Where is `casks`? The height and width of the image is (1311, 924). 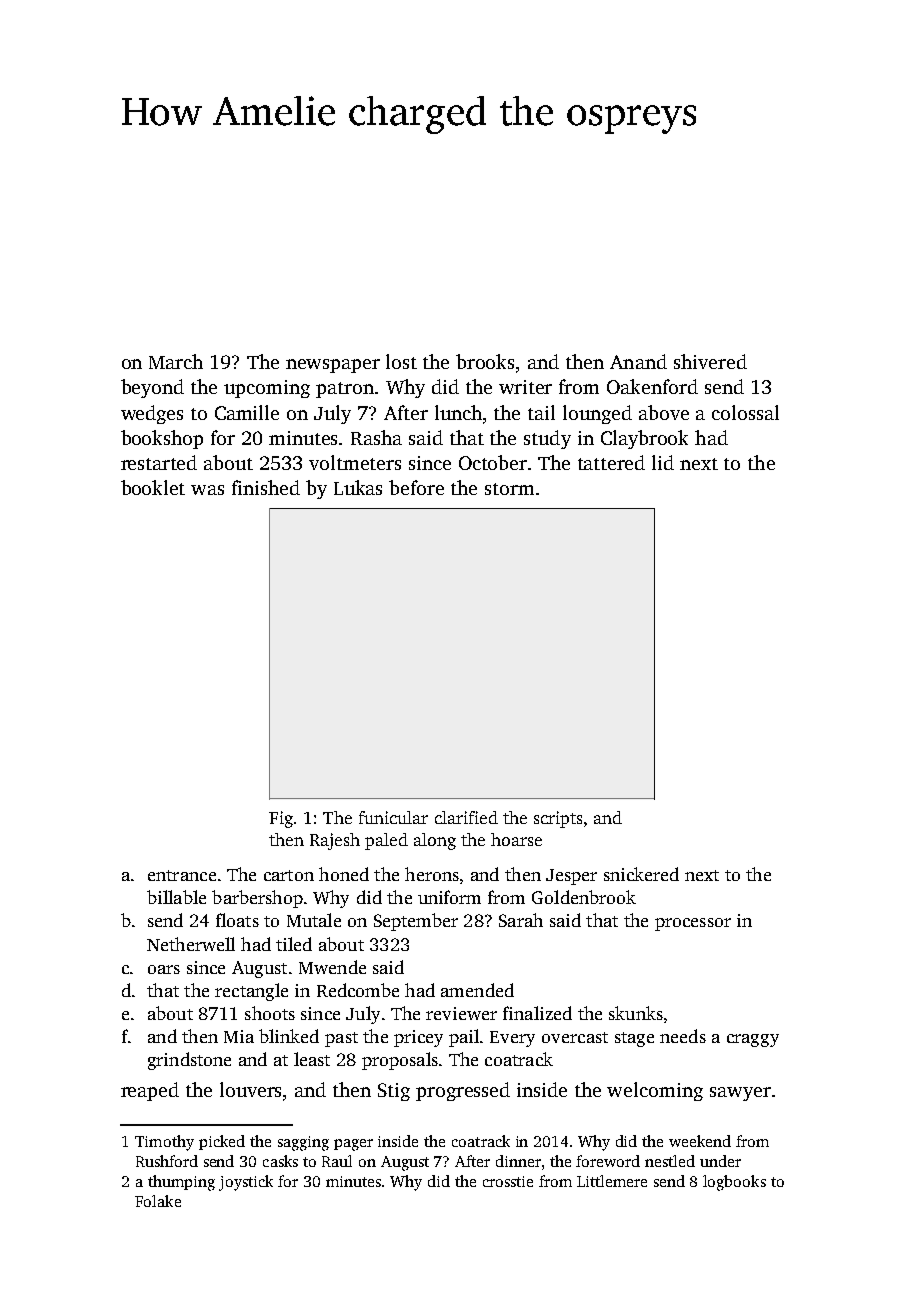
casks is located at coordinates (280, 1161).
